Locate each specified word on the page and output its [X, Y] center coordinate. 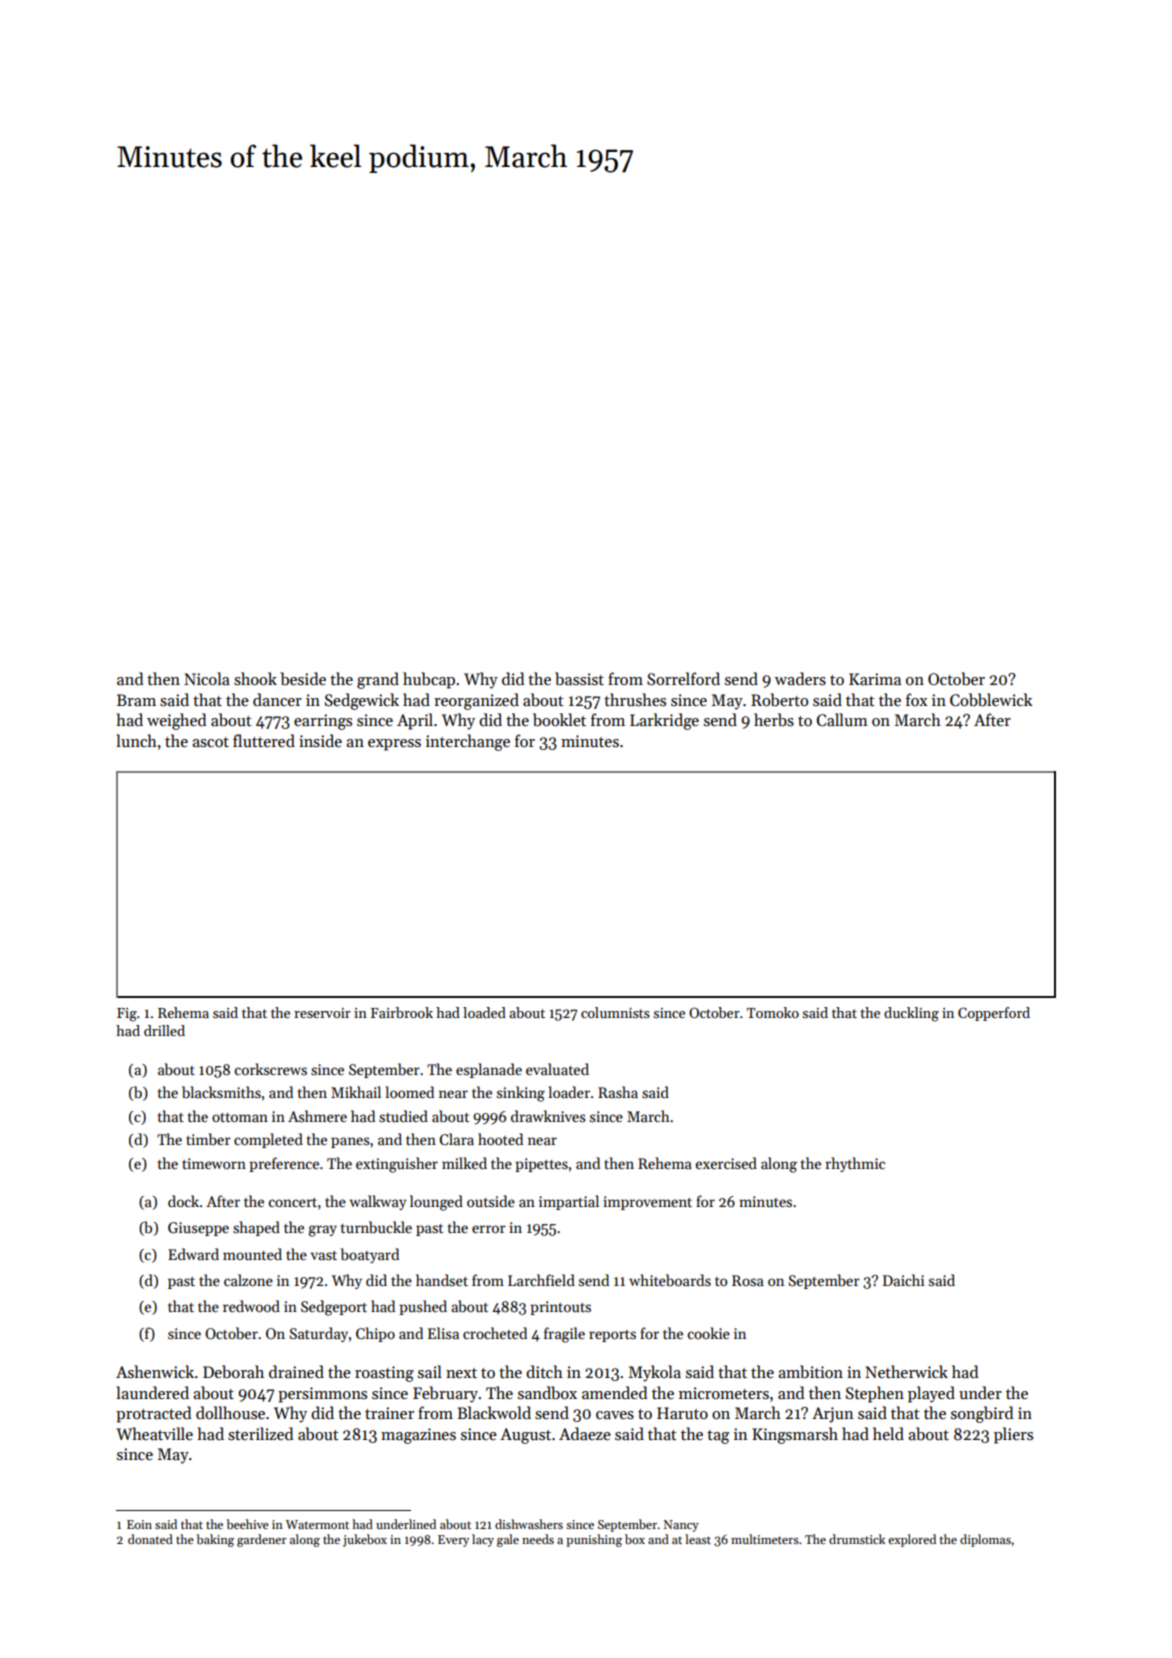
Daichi [904, 1280]
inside [320, 741]
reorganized [476, 701]
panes [350, 1142]
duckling [911, 1014]
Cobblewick [991, 700]
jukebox [365, 1540]
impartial [569, 1202]
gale [508, 1540]
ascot [210, 742]
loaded [484, 1012]
